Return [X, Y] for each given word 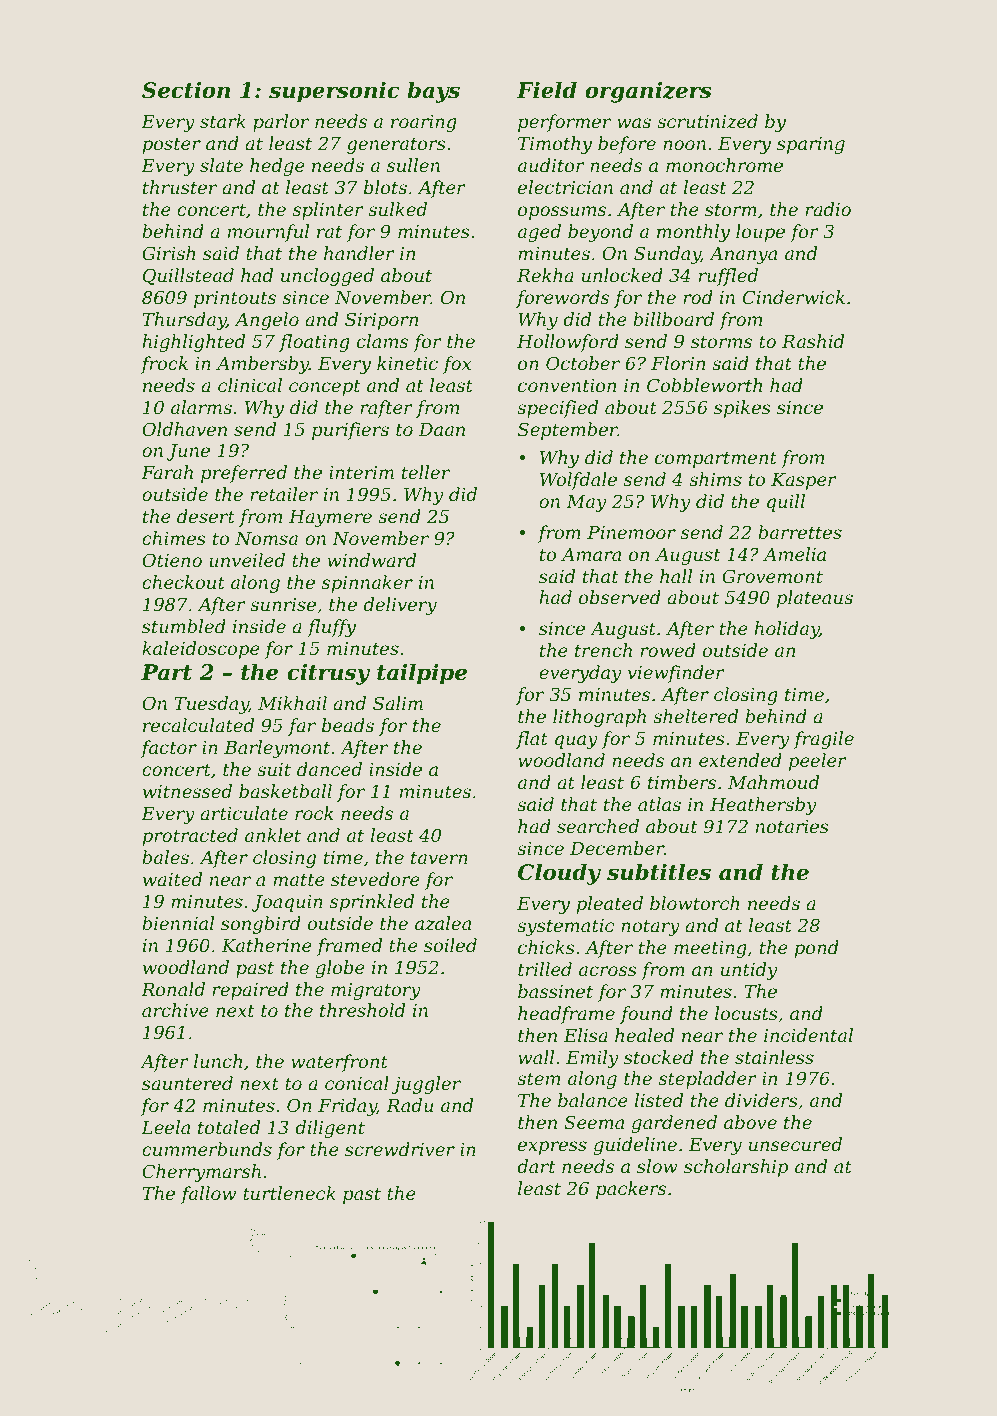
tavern [439, 858]
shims [715, 479]
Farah [167, 472]
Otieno [172, 560]
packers [631, 1190]
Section [186, 90]
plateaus [815, 599]
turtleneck [289, 1193]
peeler [818, 762]
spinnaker [367, 584]
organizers [648, 92]
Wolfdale [578, 481]
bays [433, 92]
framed [349, 947]
